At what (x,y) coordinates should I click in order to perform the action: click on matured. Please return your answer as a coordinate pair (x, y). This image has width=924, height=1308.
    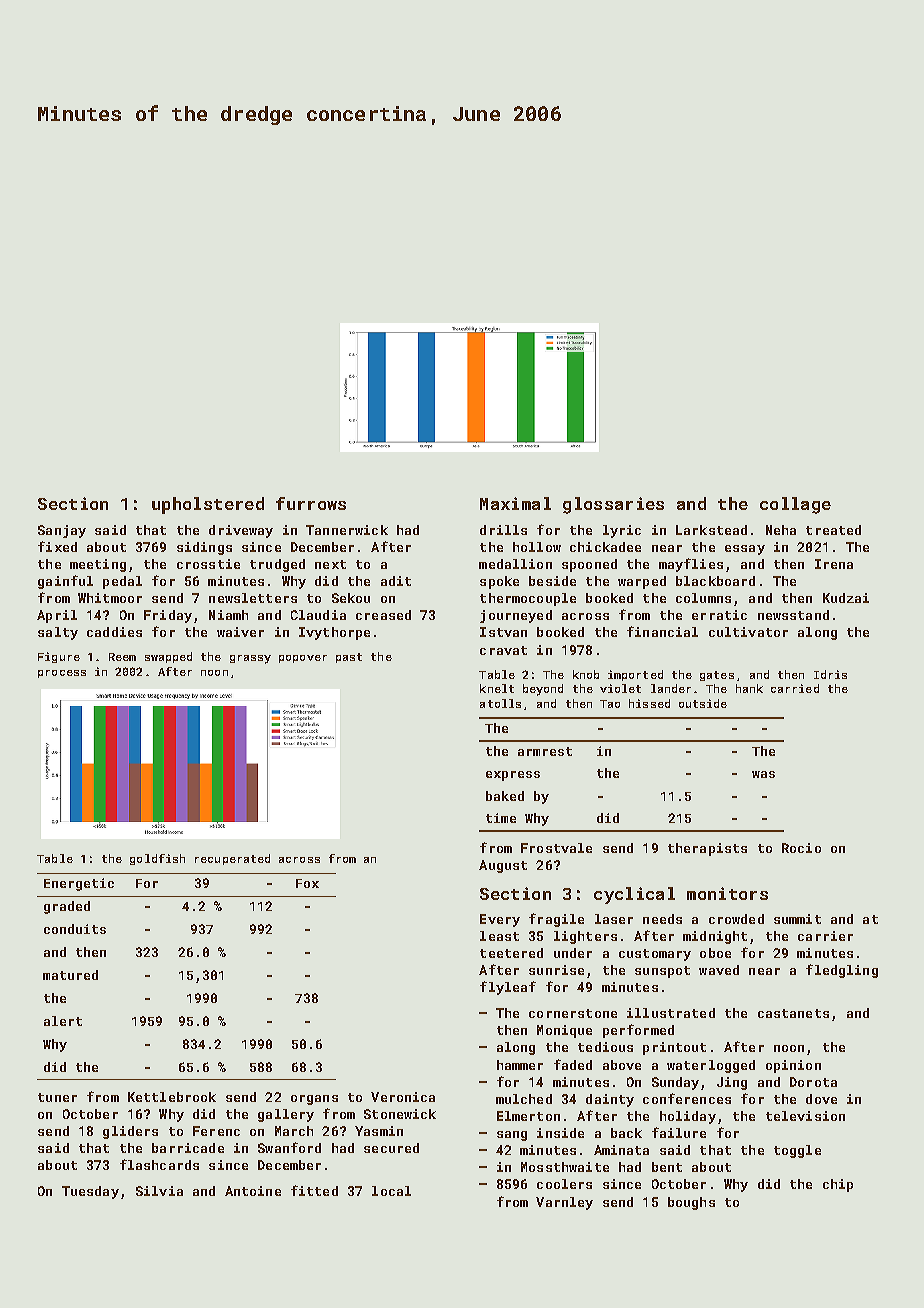
    Looking at the image, I should click on (70, 975).
